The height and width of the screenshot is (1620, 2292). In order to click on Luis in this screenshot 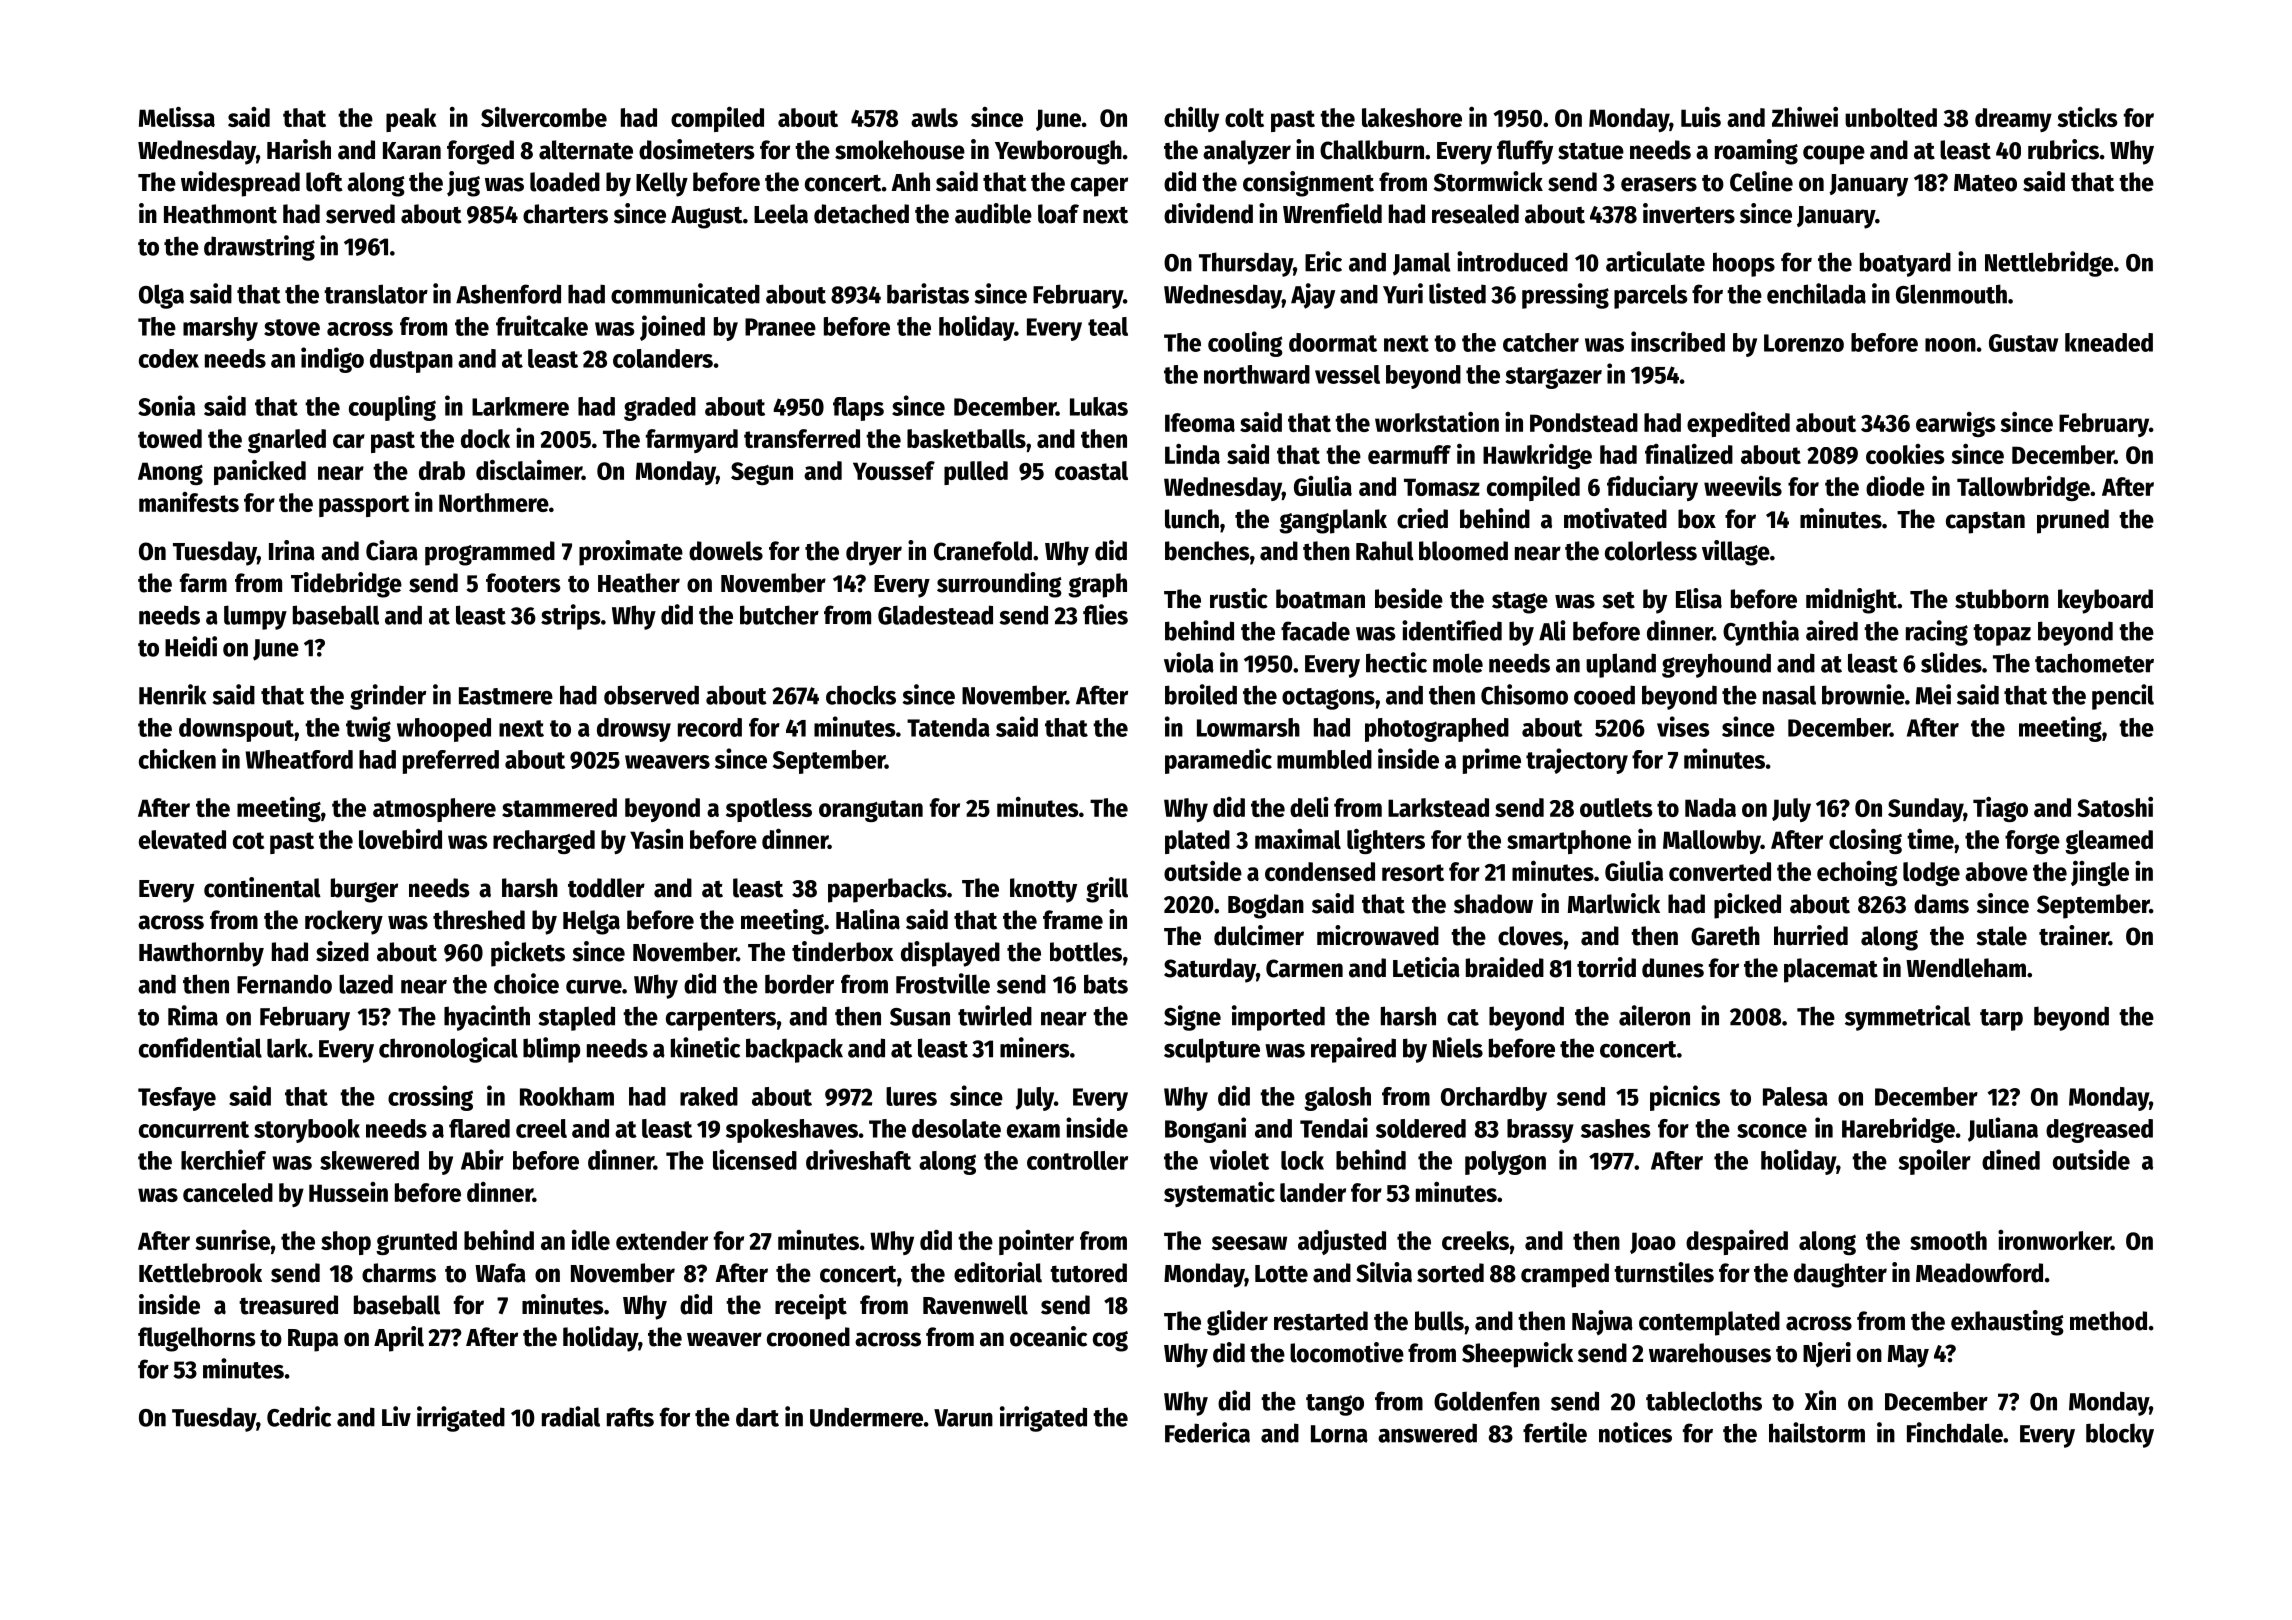, I will do `click(1701, 117)`.
